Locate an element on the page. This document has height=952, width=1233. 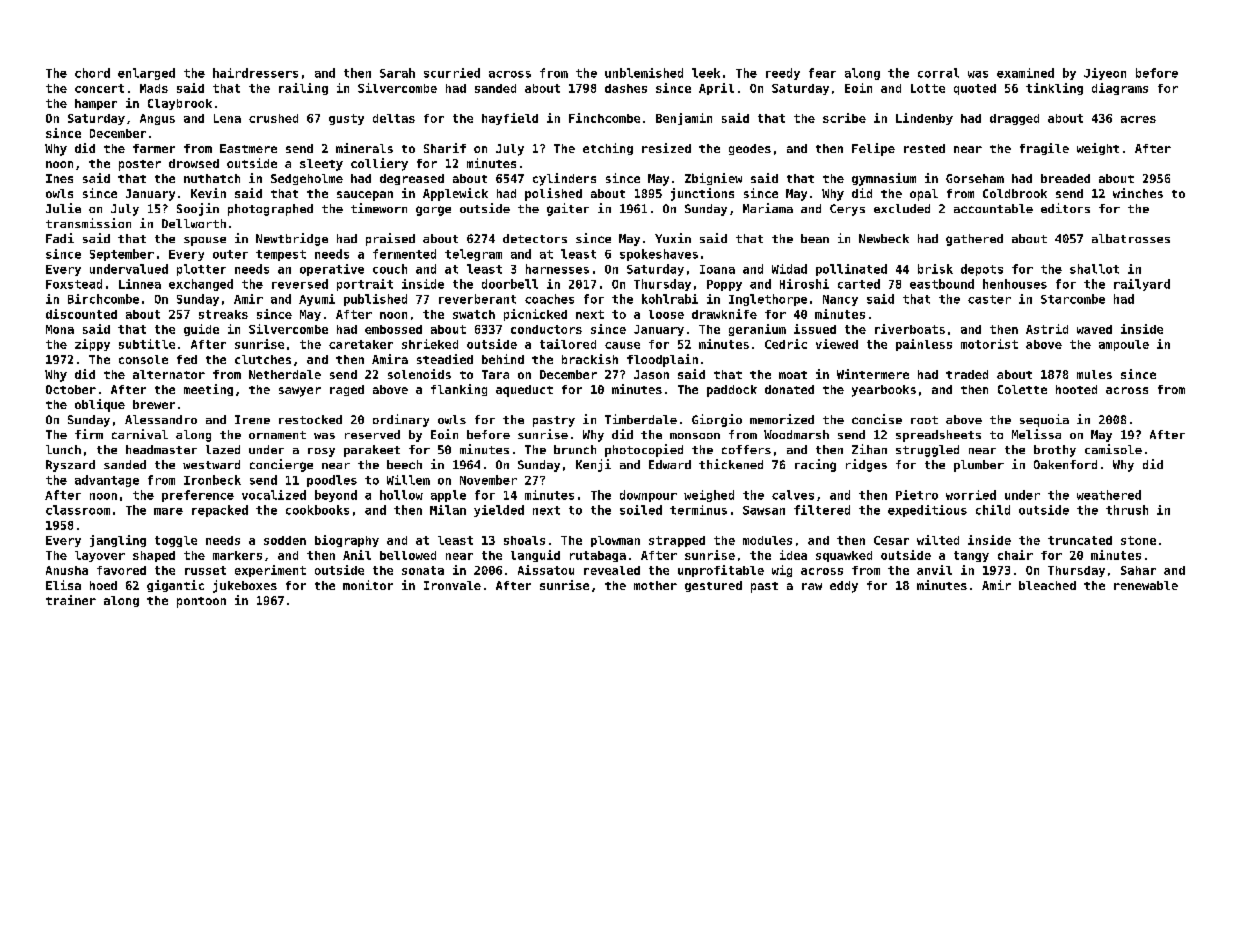
restocked is located at coordinates (310, 419).
